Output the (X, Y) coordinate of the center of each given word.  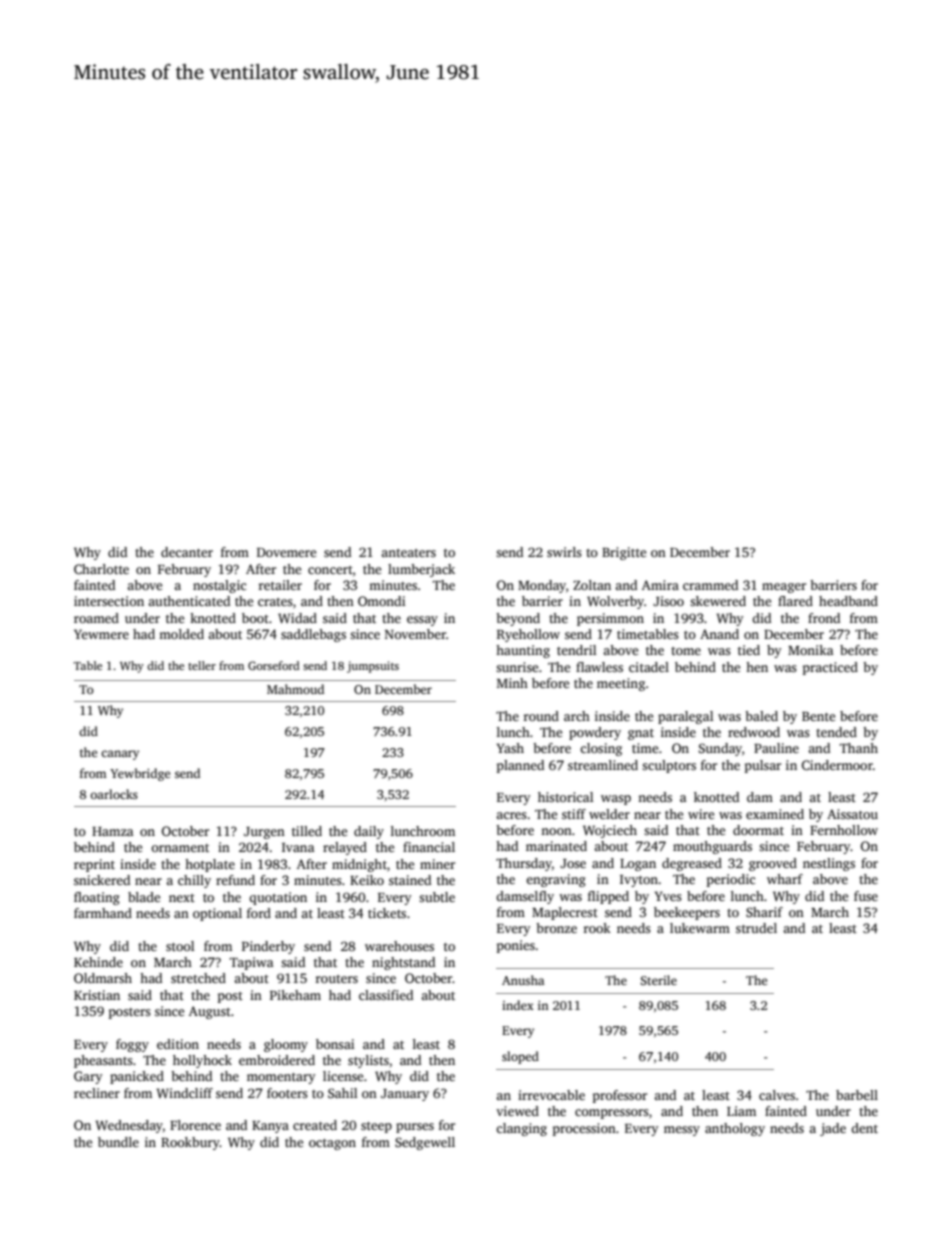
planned (520, 766)
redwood (754, 732)
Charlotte (101, 569)
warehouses (399, 946)
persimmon (610, 619)
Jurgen (264, 833)
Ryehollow (528, 635)
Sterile (658, 980)
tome (686, 651)
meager (784, 588)
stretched (198, 978)
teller (202, 665)
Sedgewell (425, 1143)
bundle (118, 1142)
